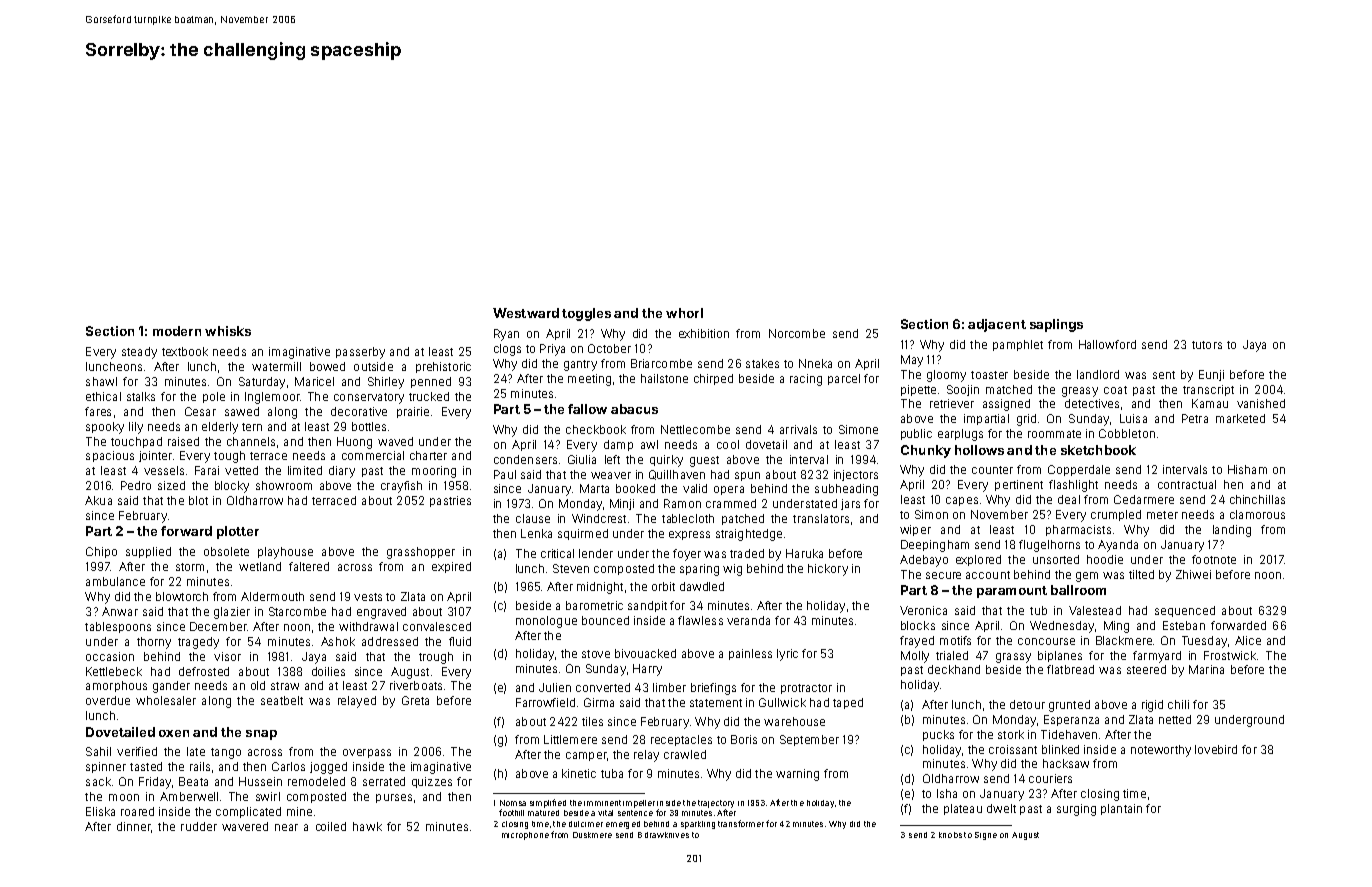 The height and width of the image is (887, 1372). Describe the element at coordinates (1141, 574) in the image. I see `tilted` at that location.
